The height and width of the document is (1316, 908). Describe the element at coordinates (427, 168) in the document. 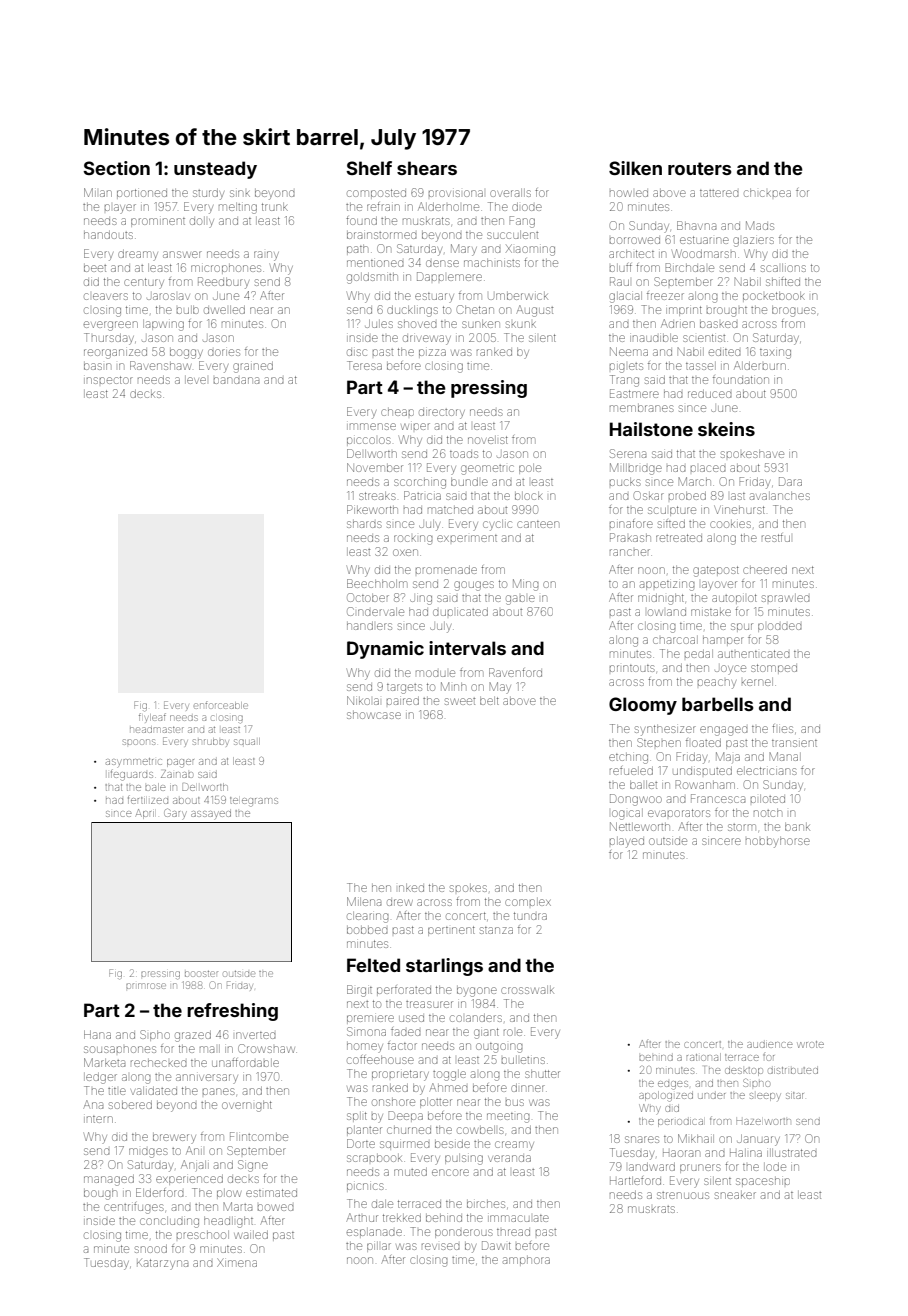

I see `shears` at that location.
